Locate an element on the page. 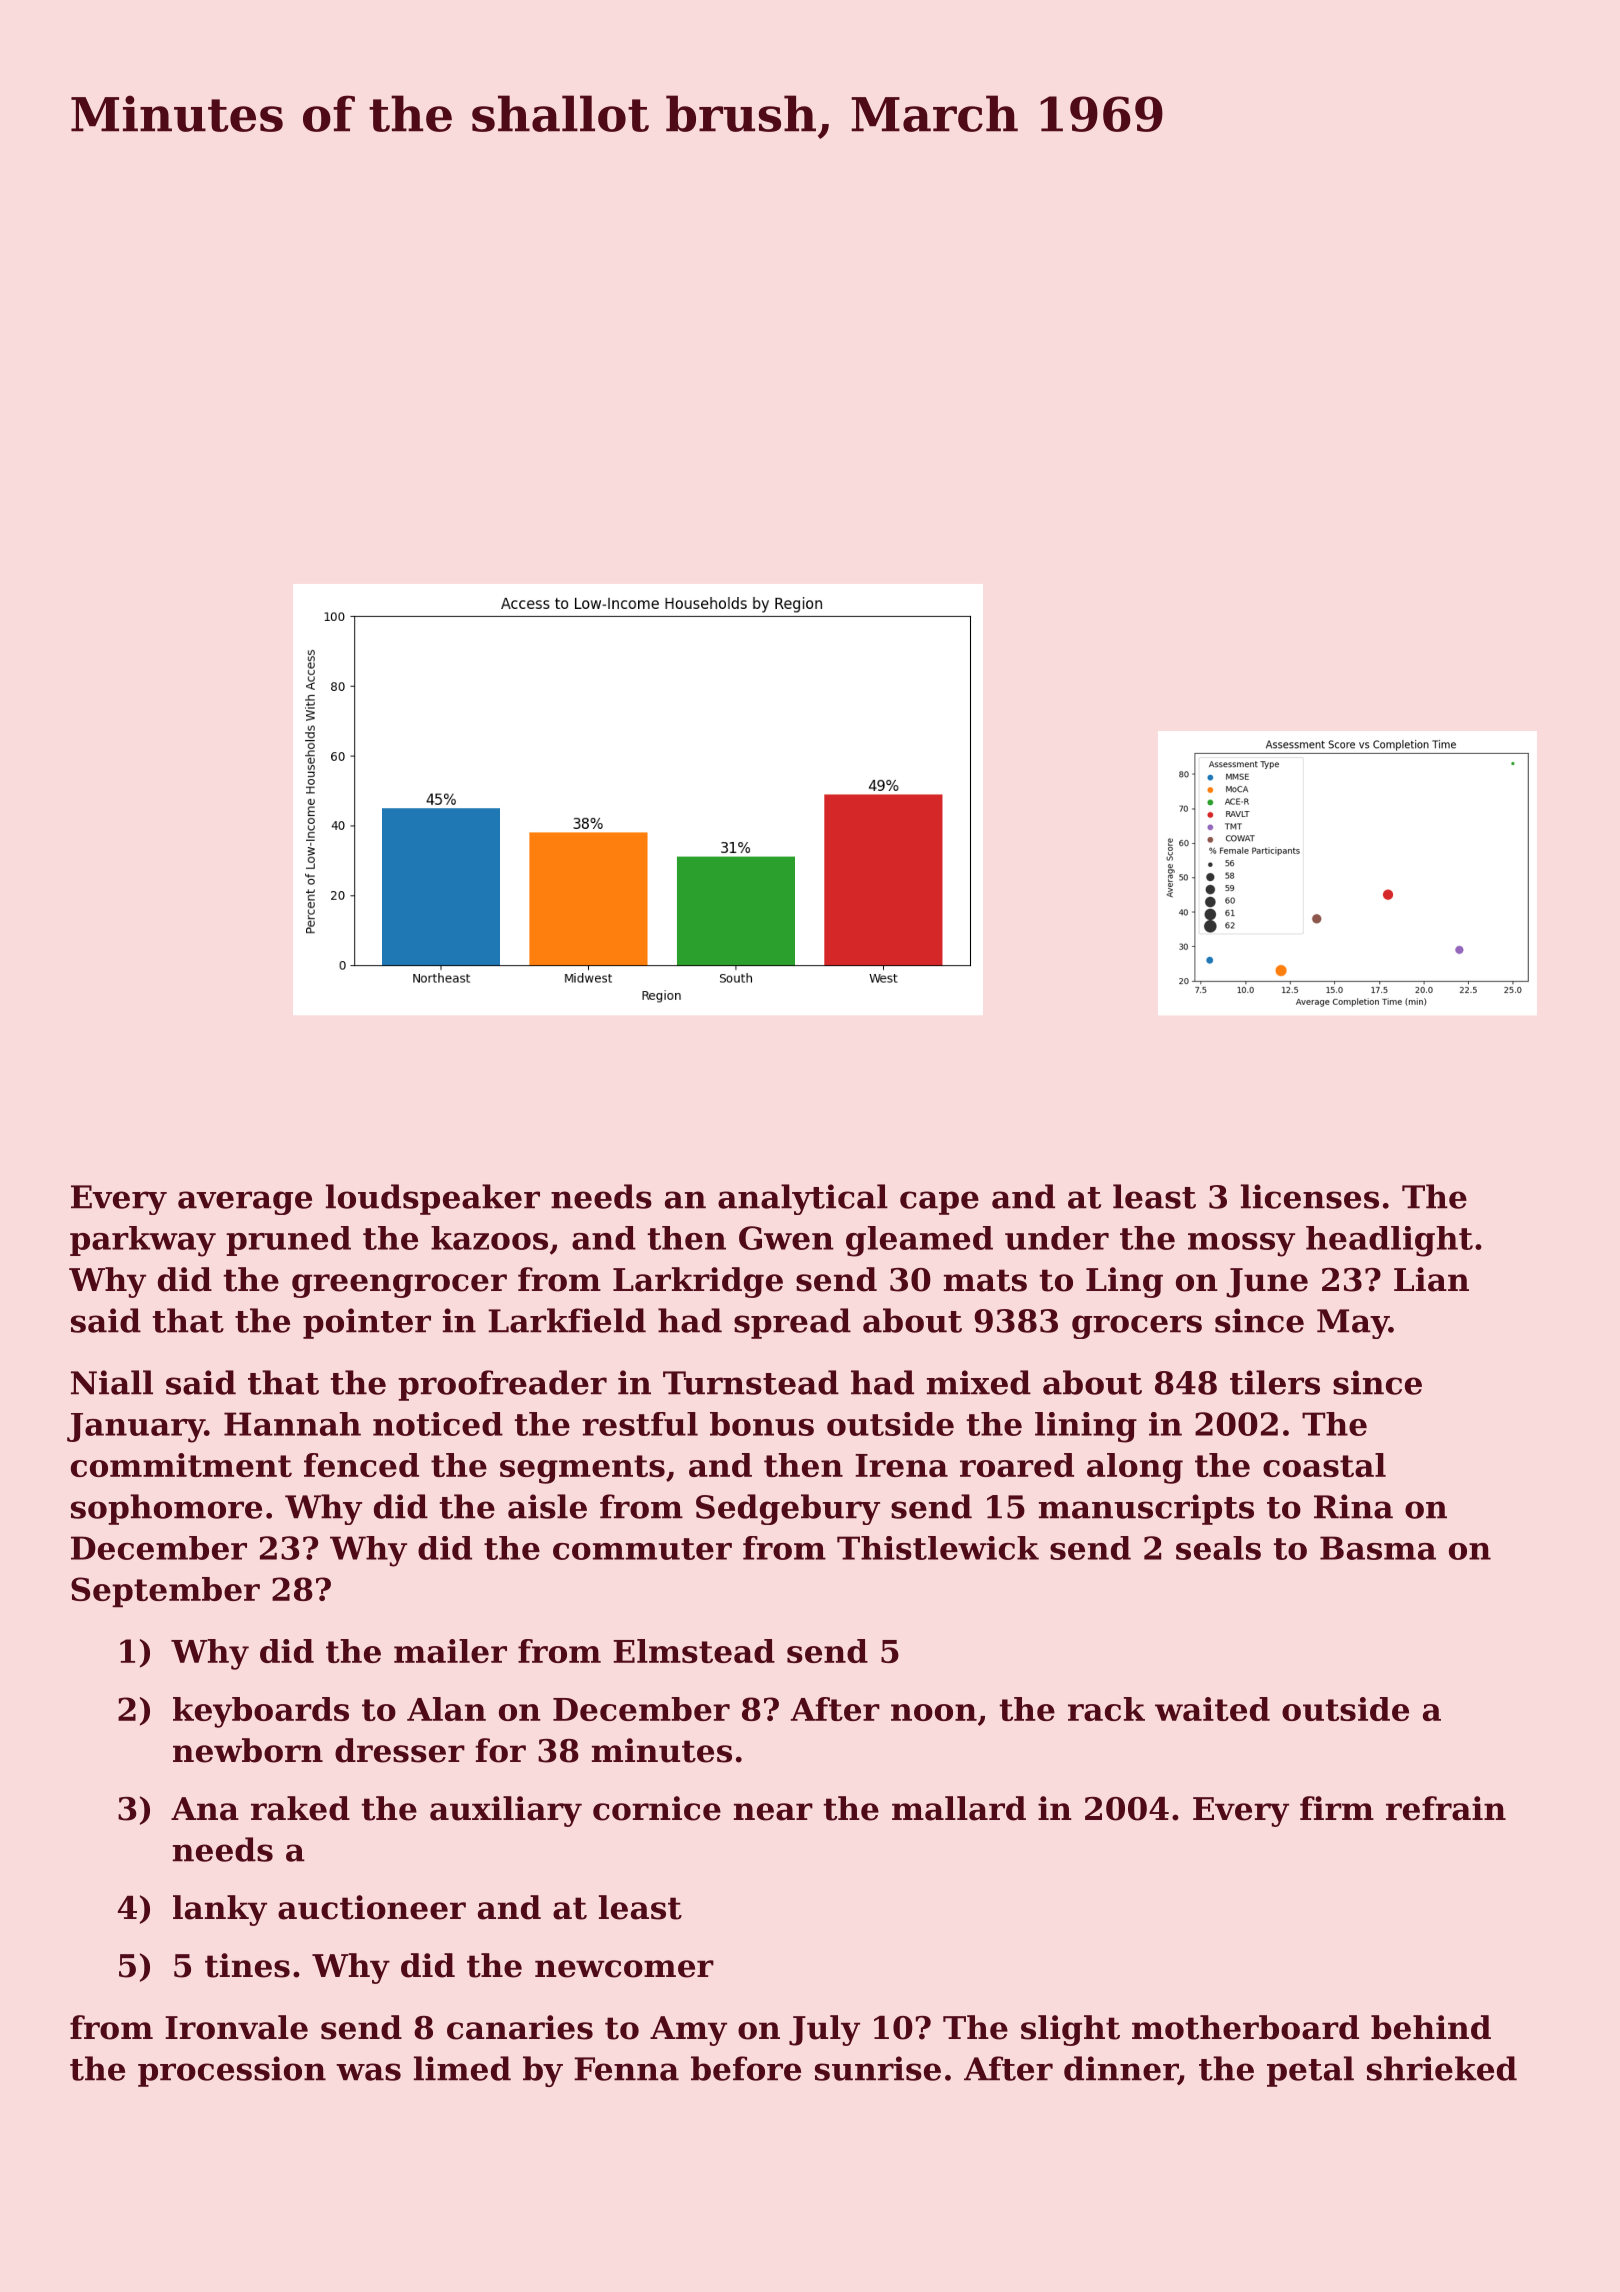  greengrocer is located at coordinates (399, 1286).
